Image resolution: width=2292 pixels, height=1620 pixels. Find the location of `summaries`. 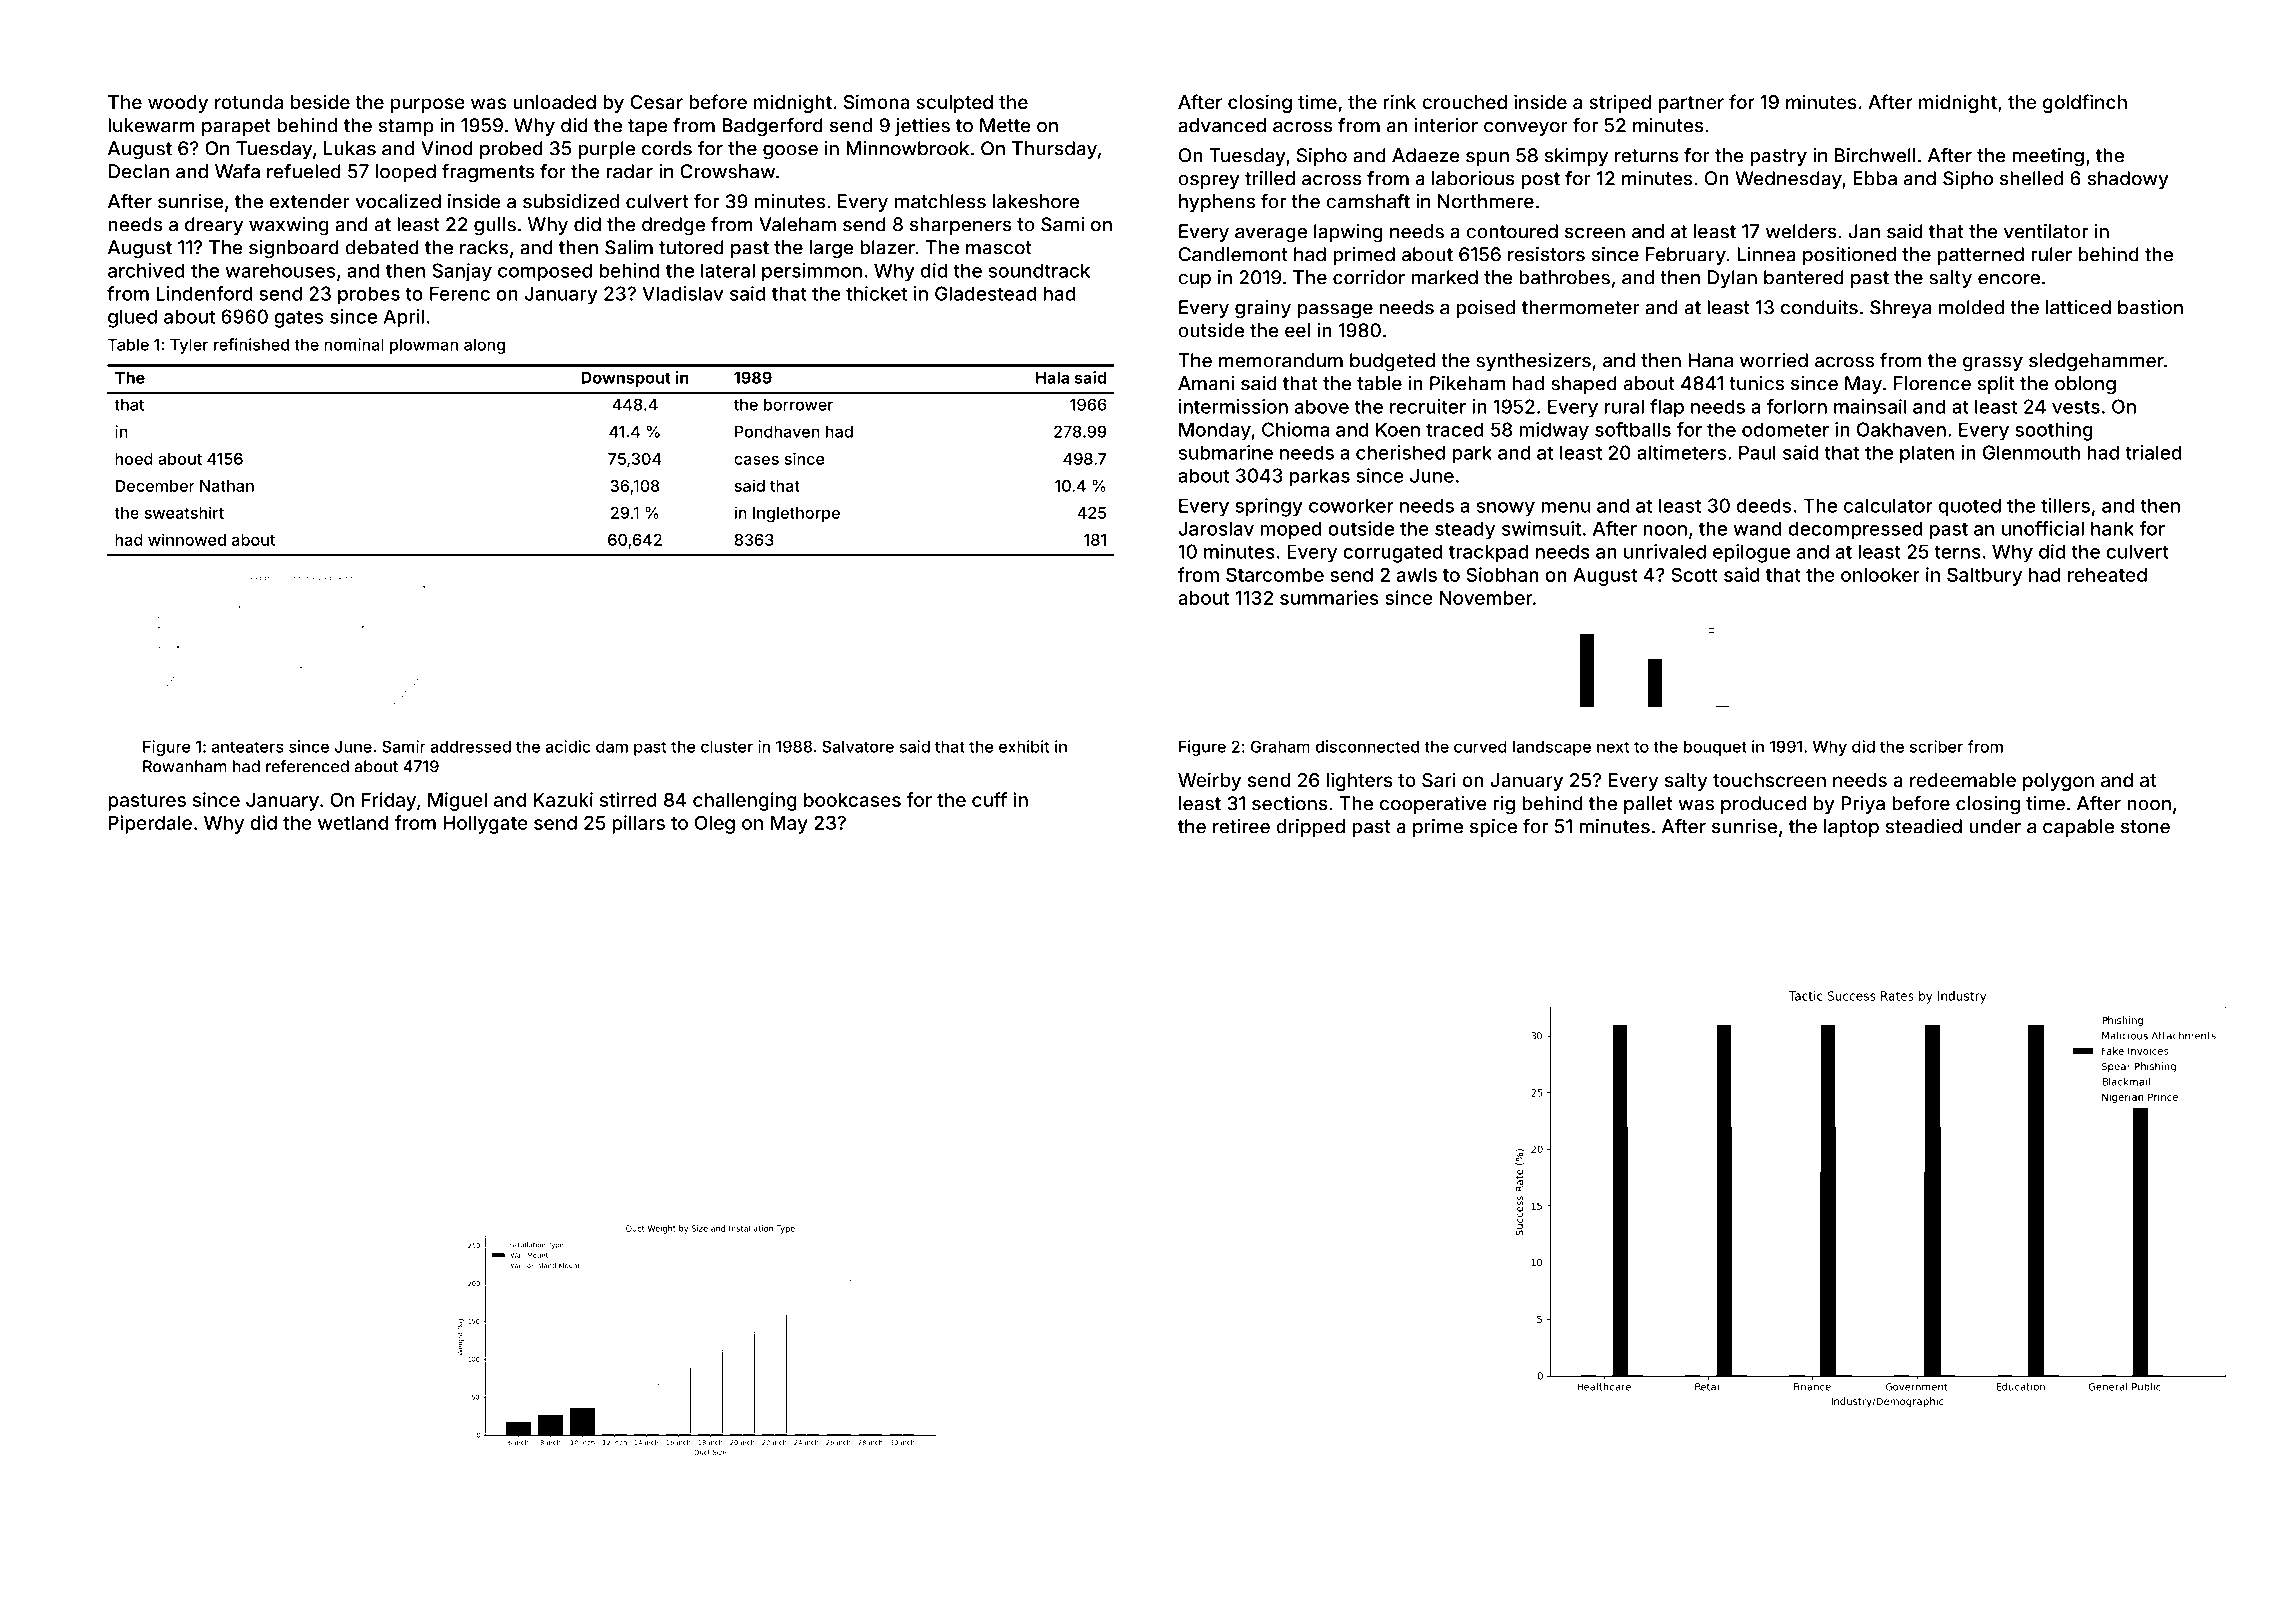

summaries is located at coordinates (1329, 597).
